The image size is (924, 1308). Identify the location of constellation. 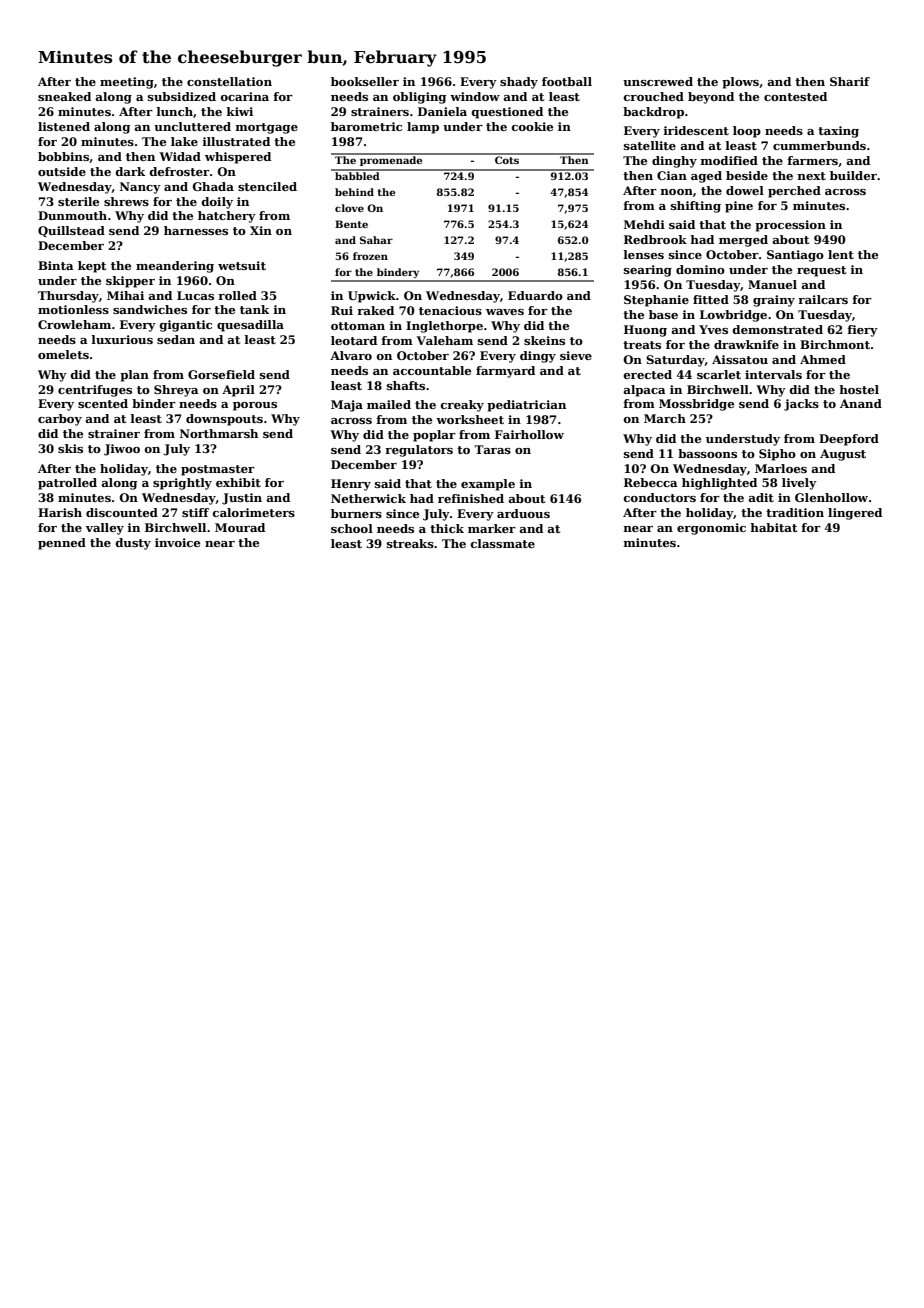
(229, 81).
